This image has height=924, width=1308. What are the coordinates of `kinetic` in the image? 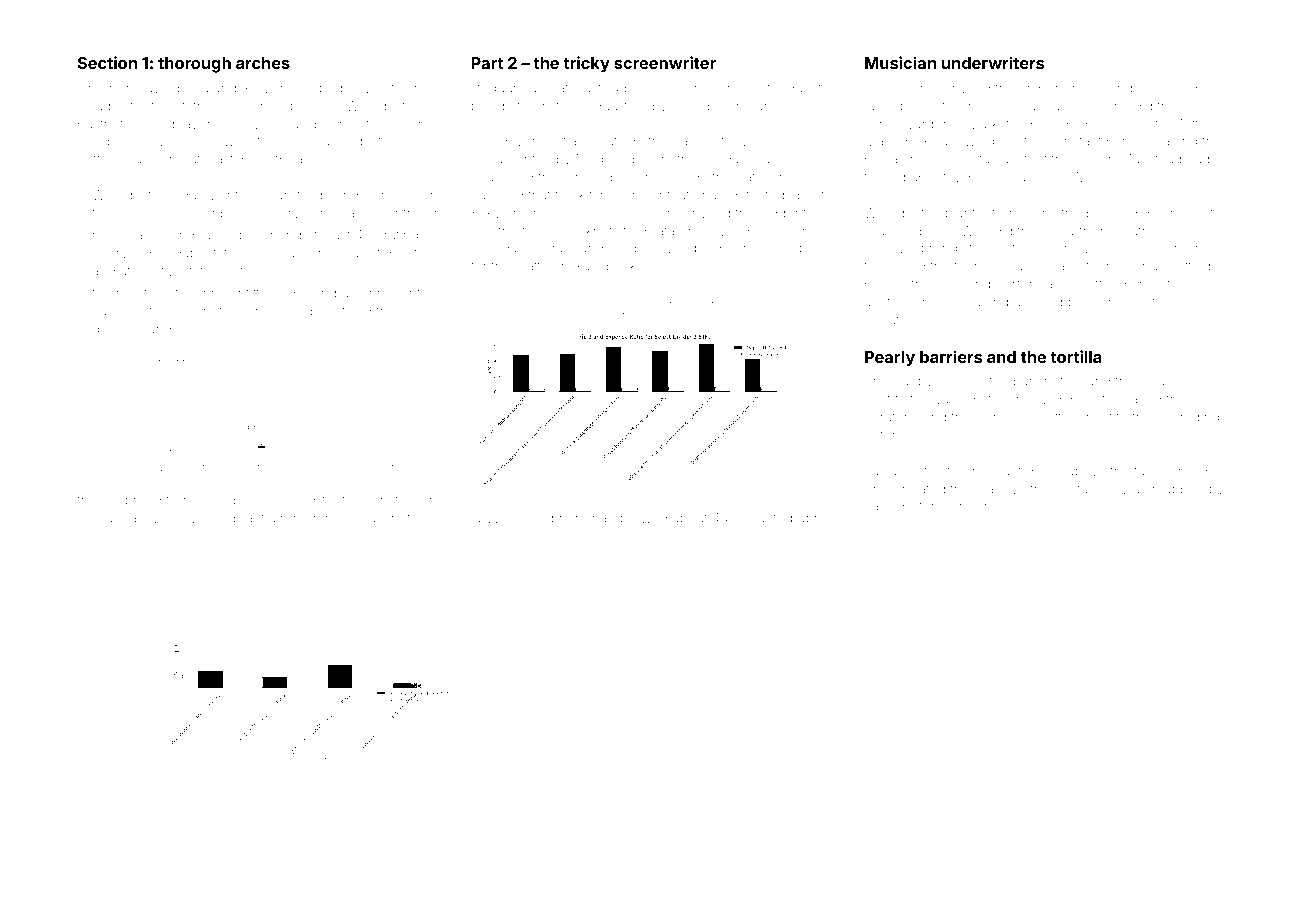 It's located at (401, 518).
